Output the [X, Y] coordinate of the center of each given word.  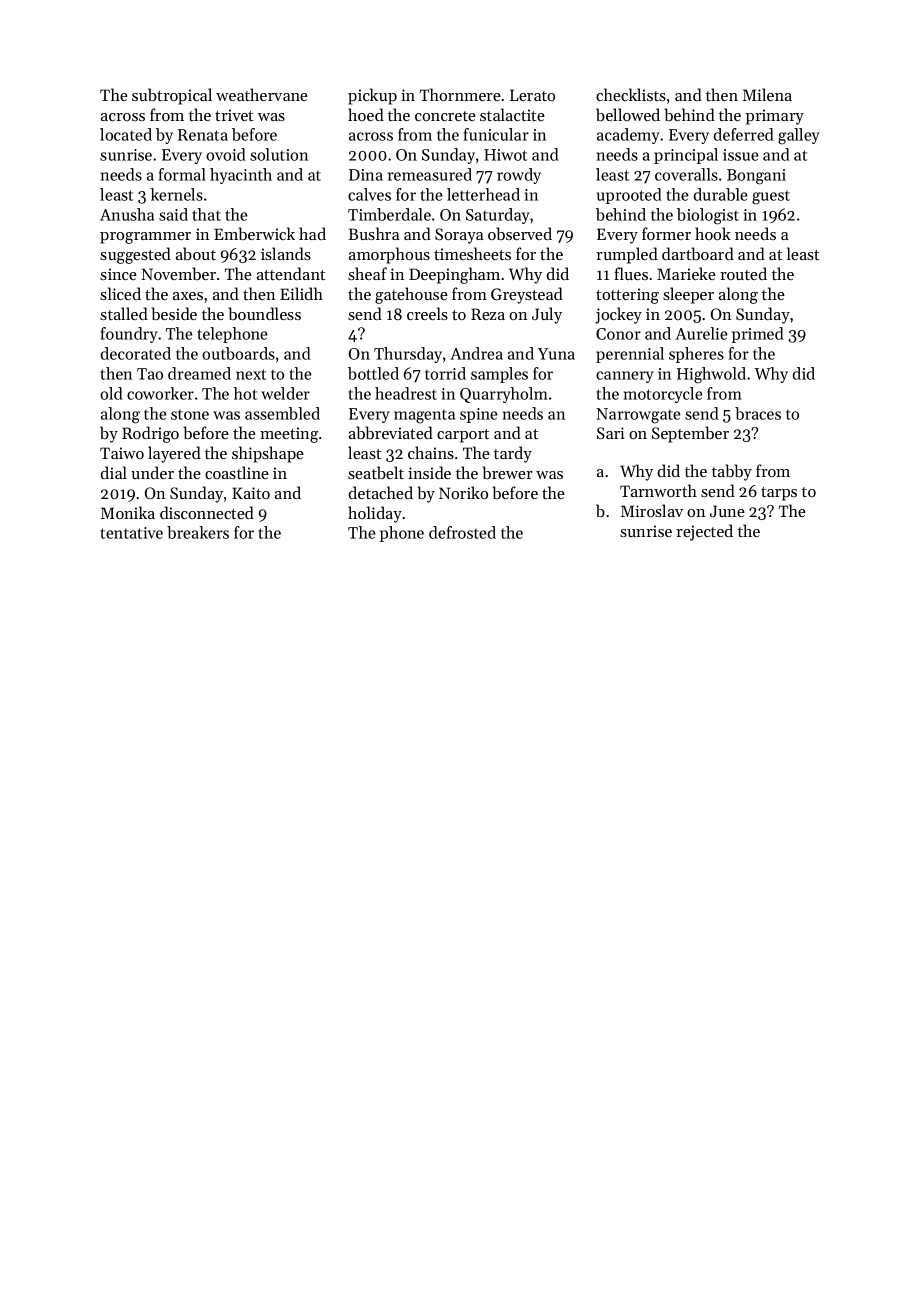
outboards [238, 353]
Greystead [527, 295]
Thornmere [460, 94]
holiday [375, 514]
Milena [767, 94]
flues [631, 273]
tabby [732, 472]
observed [520, 233]
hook [713, 233]
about [196, 253]
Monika [128, 512]
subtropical [172, 96]
